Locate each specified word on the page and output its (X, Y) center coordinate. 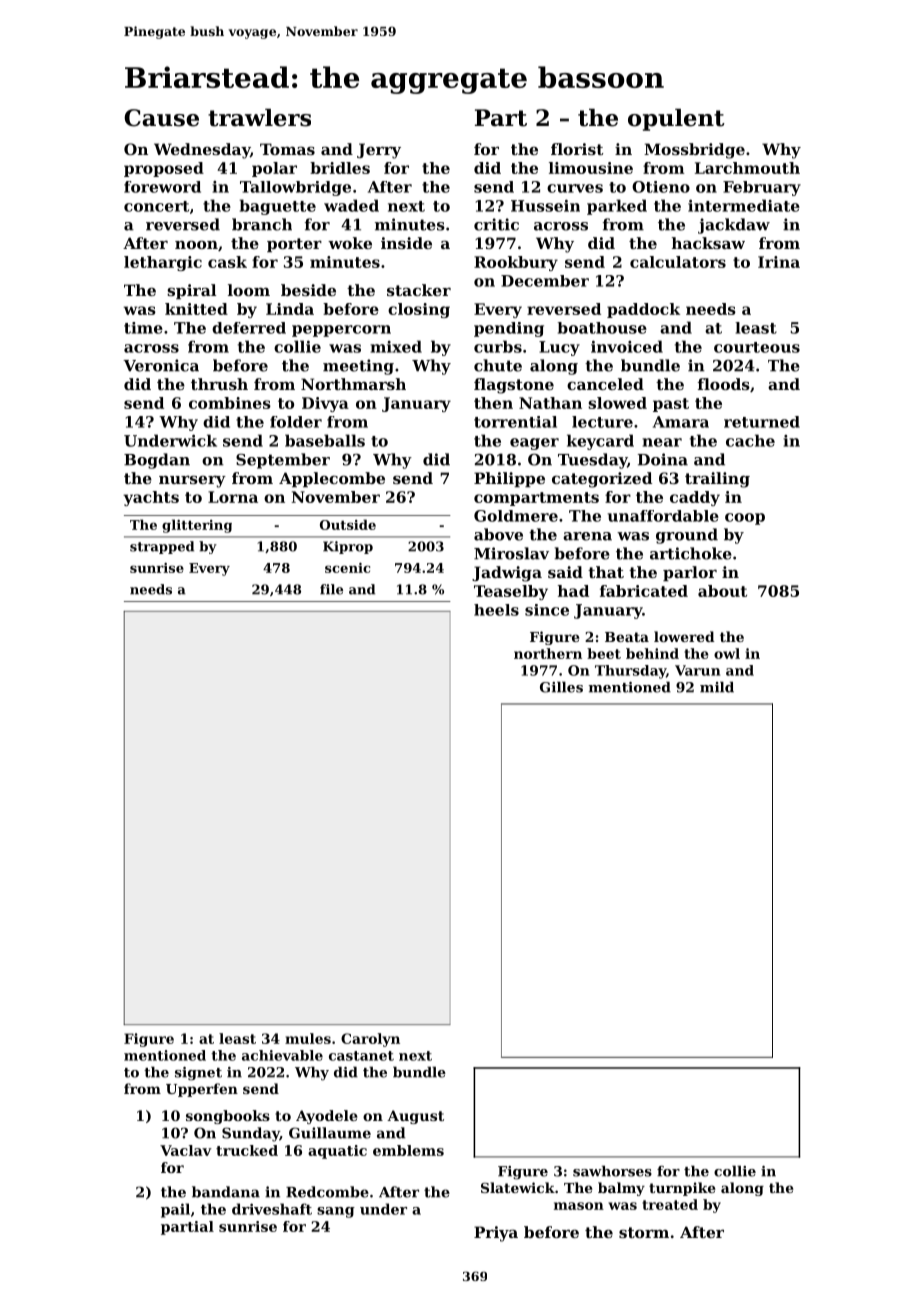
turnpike (682, 1189)
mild (717, 687)
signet (198, 1074)
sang (336, 1212)
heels (496, 610)
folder (296, 422)
